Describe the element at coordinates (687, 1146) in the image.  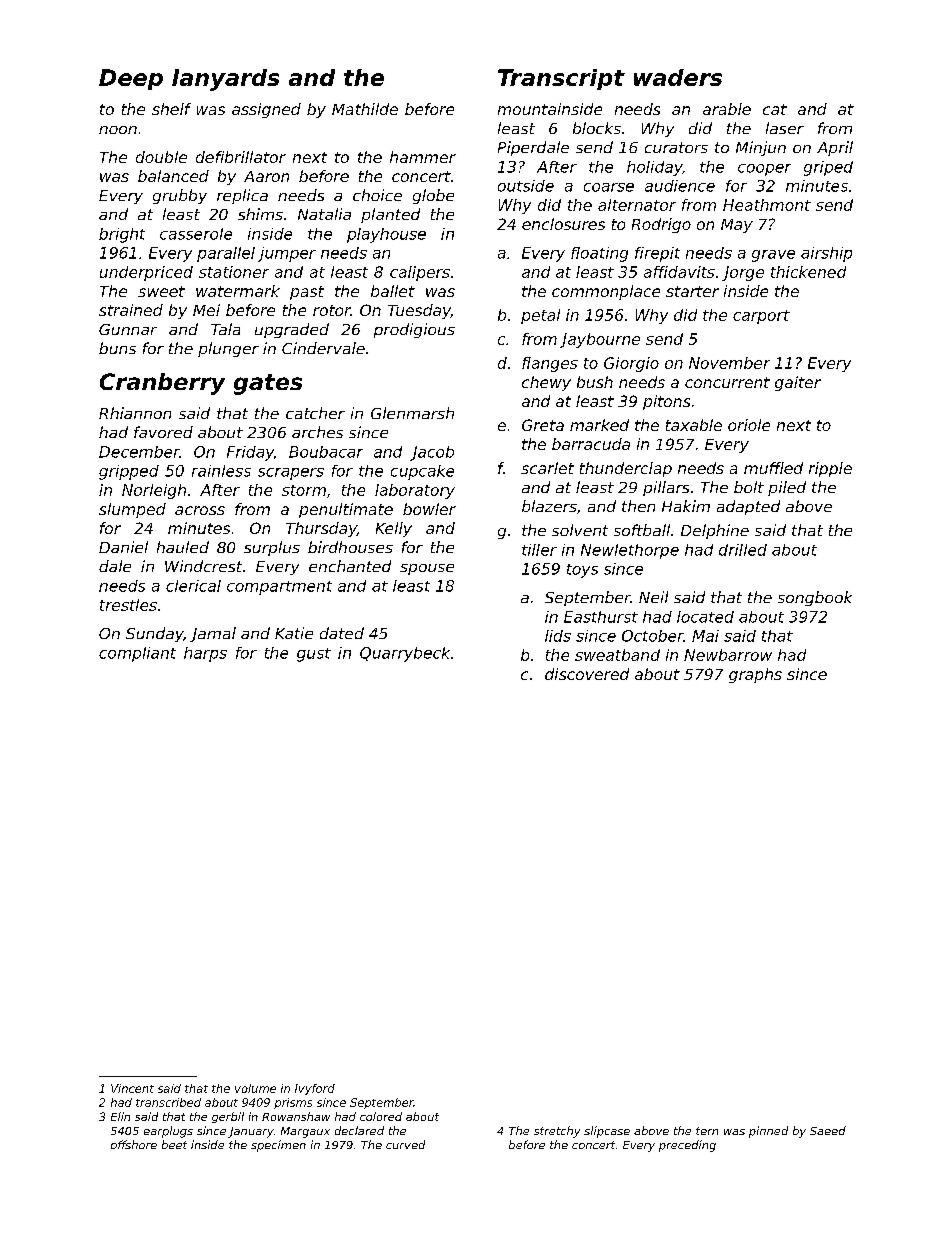
I see `preceding` at that location.
